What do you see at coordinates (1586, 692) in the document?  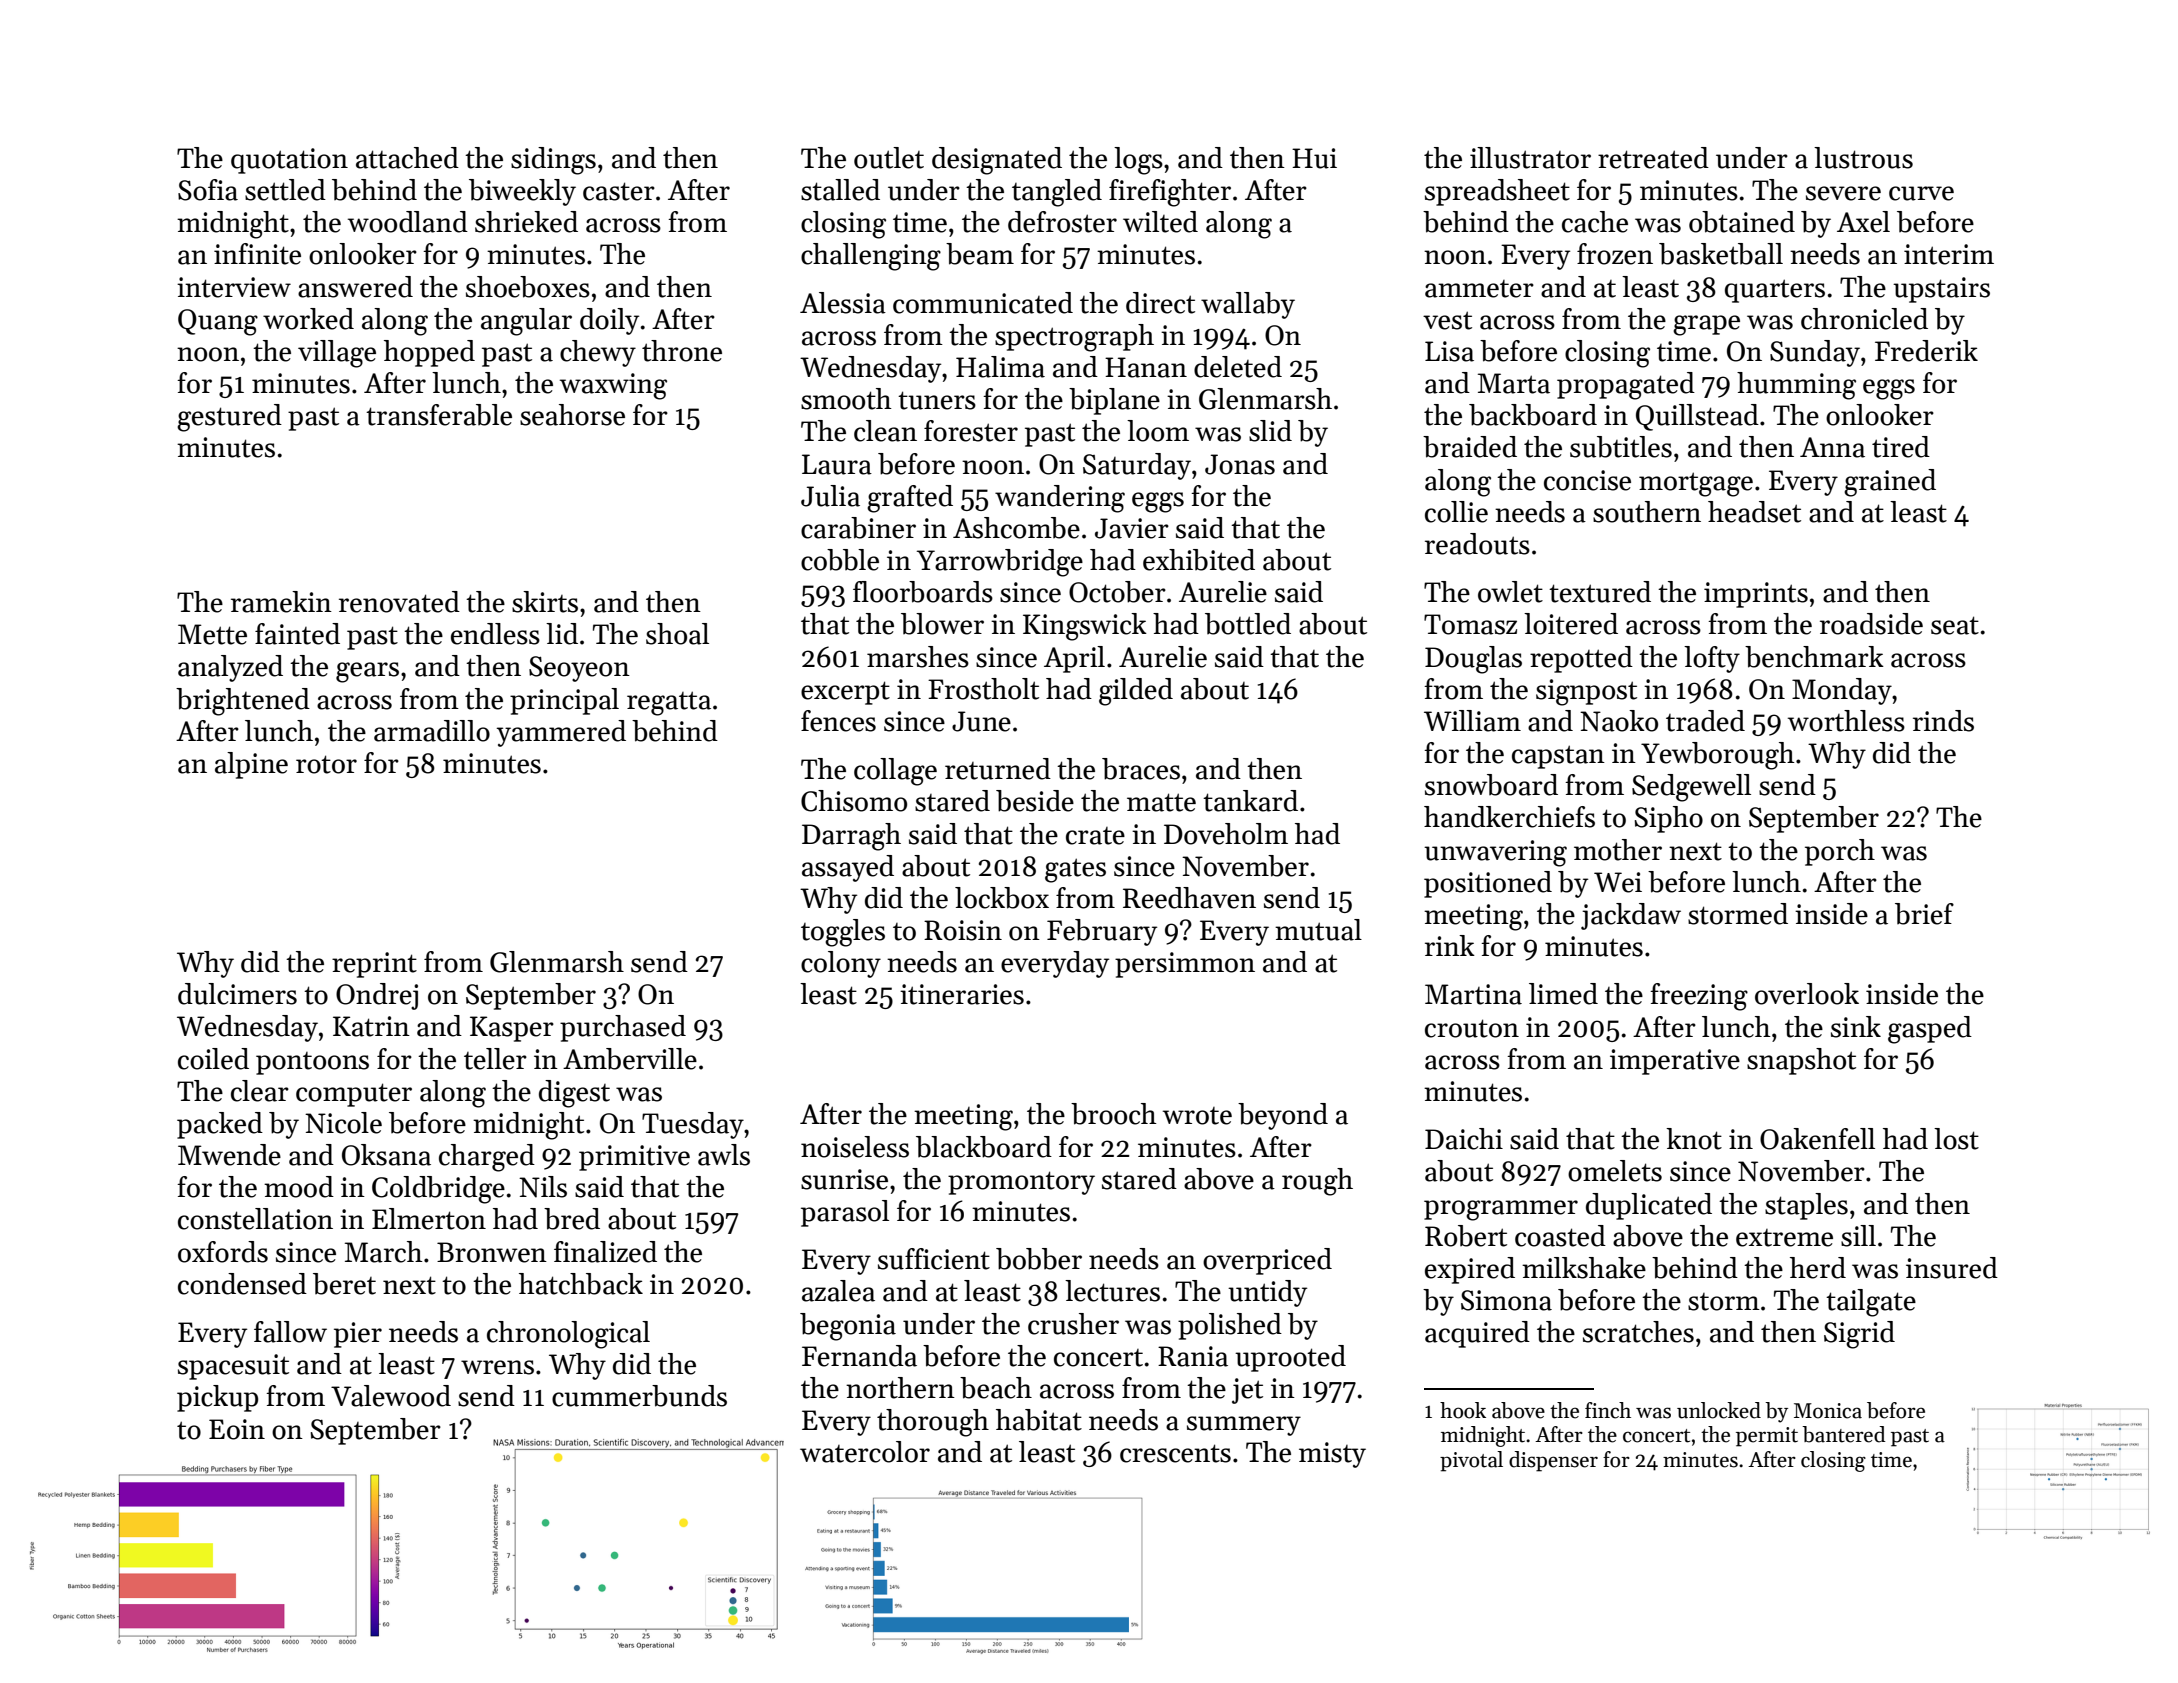 I see `signpost` at bounding box center [1586, 692].
